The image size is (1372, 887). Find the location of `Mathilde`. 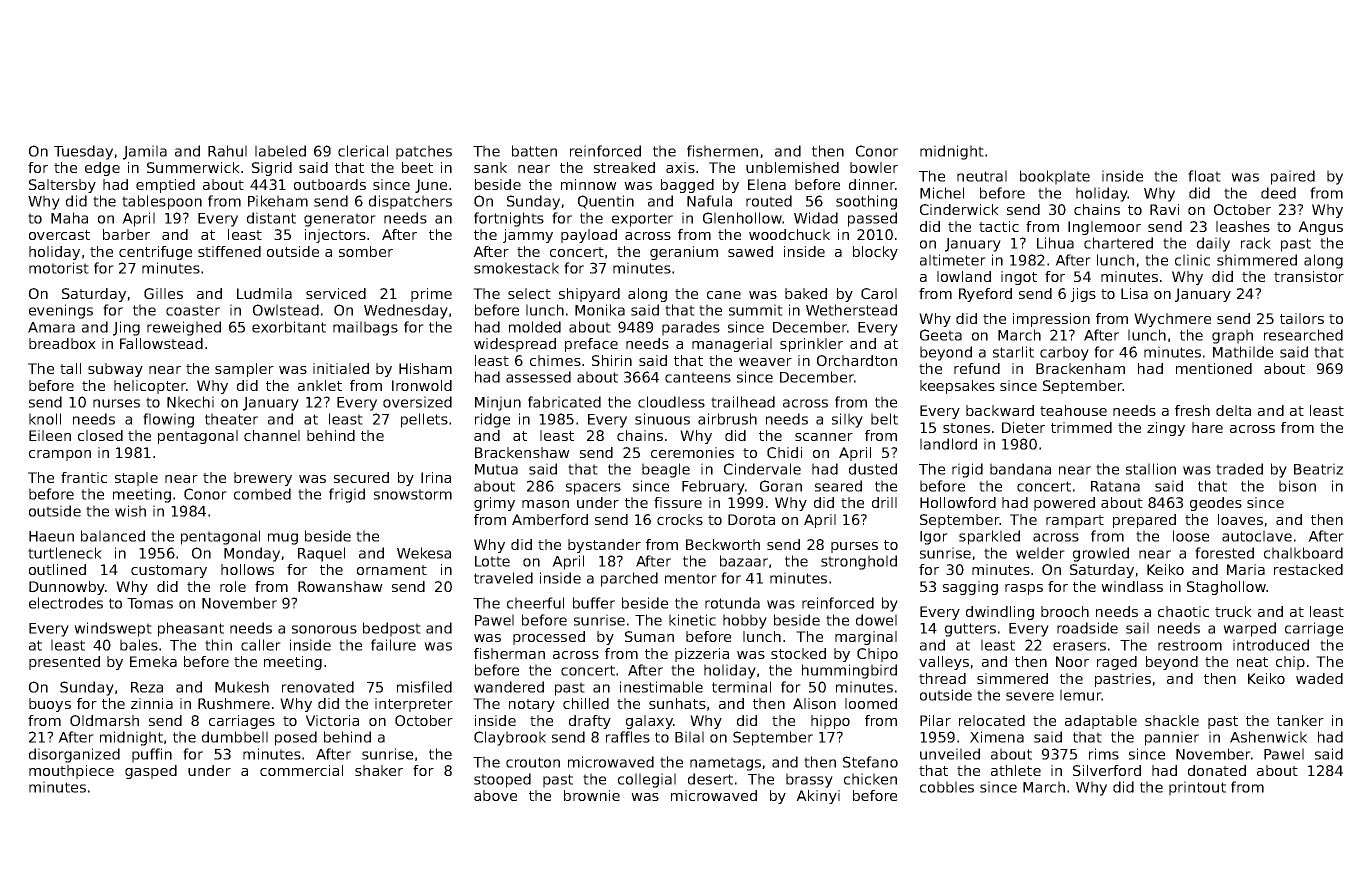

Mathilde is located at coordinates (1243, 352).
